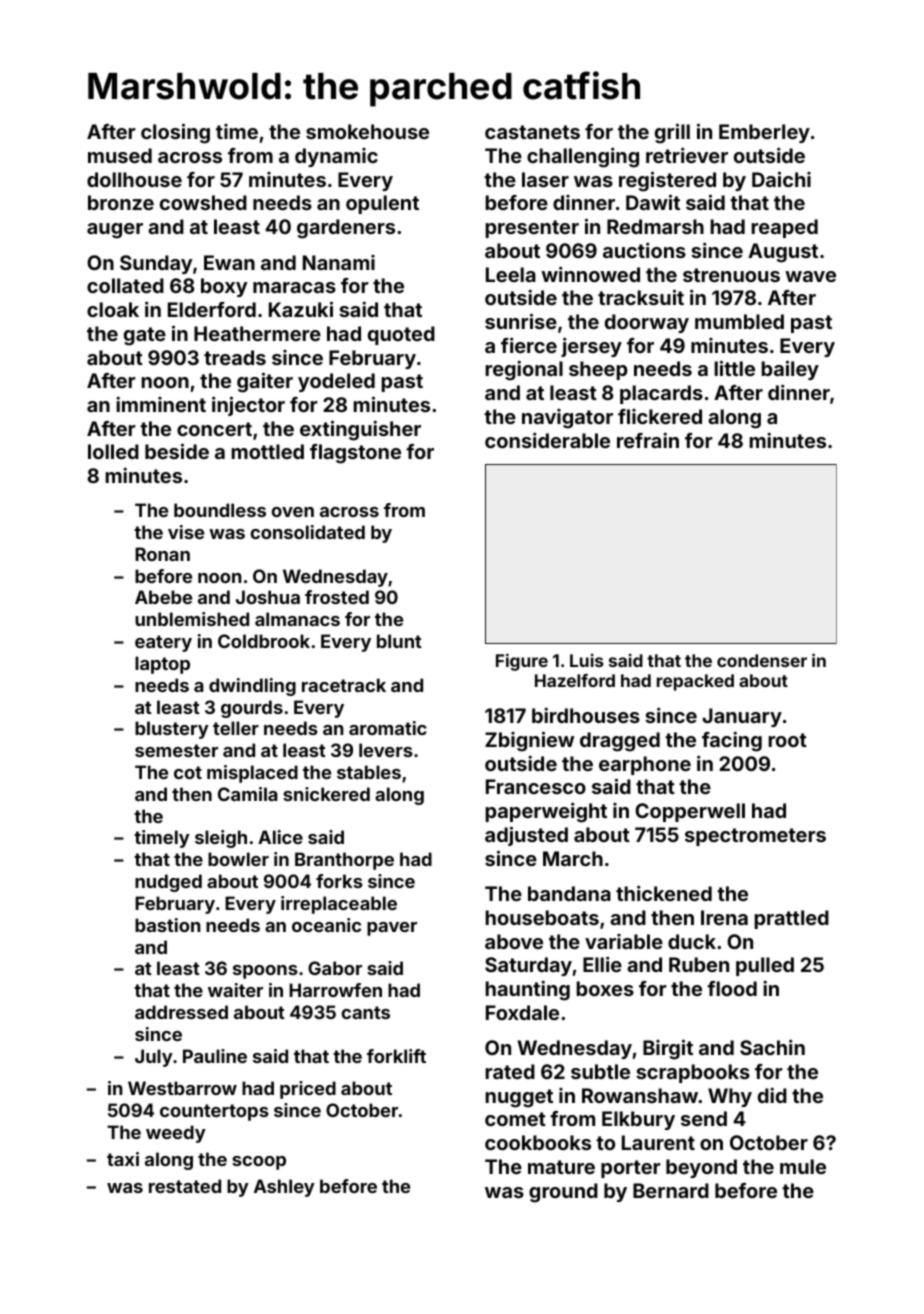 This document has height=1314, width=924. Describe the element at coordinates (772, 1095) in the document. I see `did` at that location.
